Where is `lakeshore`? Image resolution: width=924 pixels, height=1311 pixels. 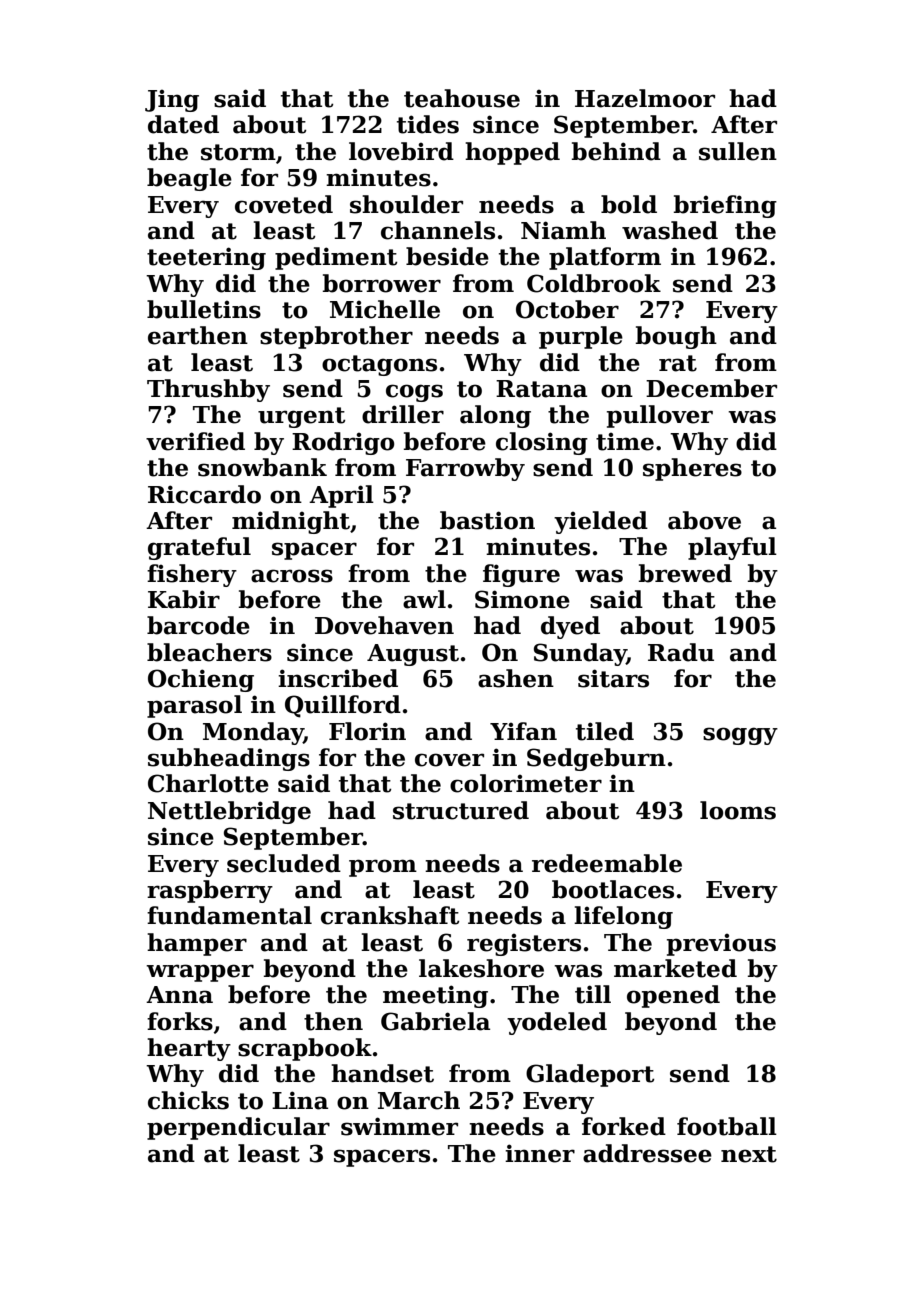
lakeshore is located at coordinates (481, 968).
